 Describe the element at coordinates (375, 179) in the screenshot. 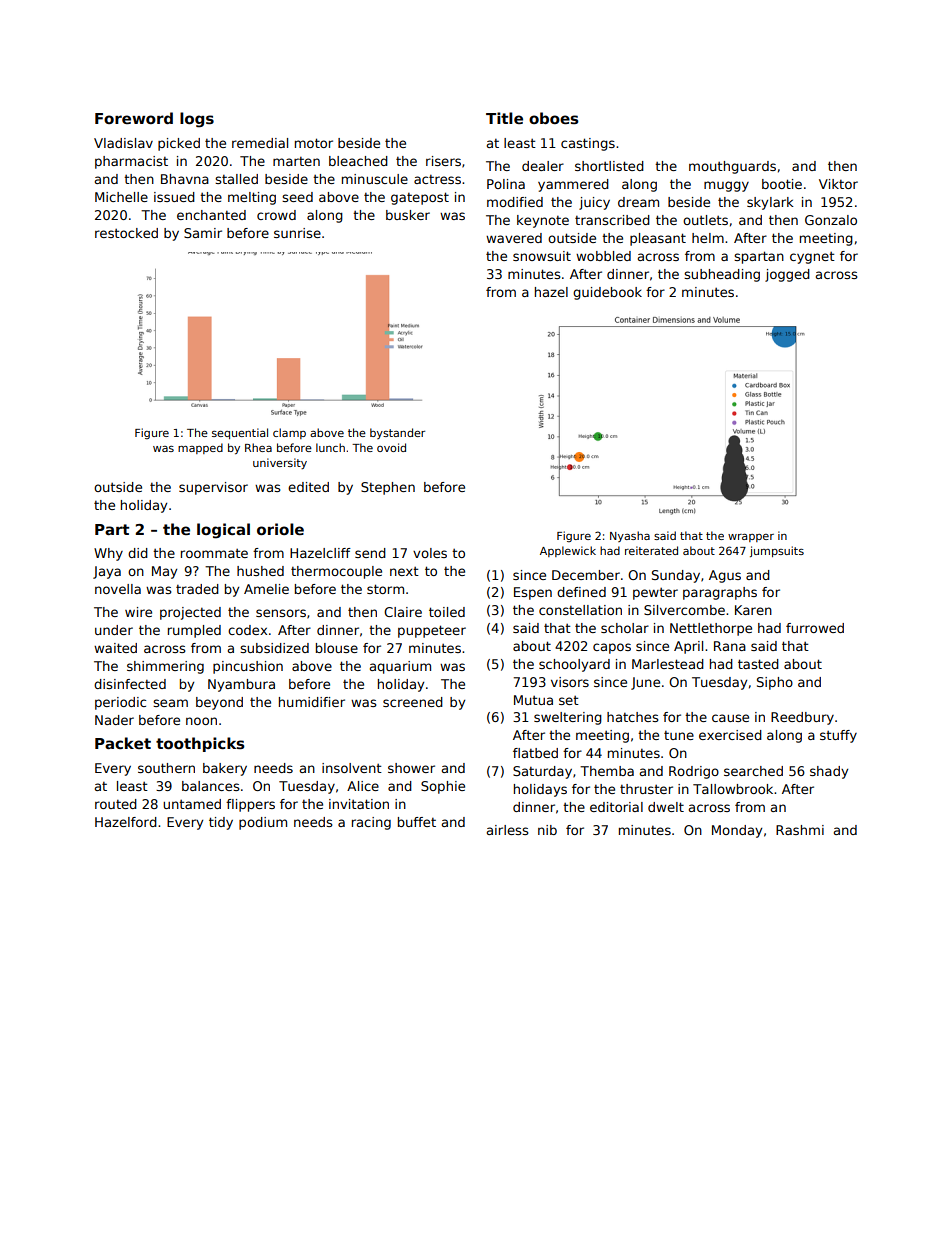

I see `minuscule` at that location.
